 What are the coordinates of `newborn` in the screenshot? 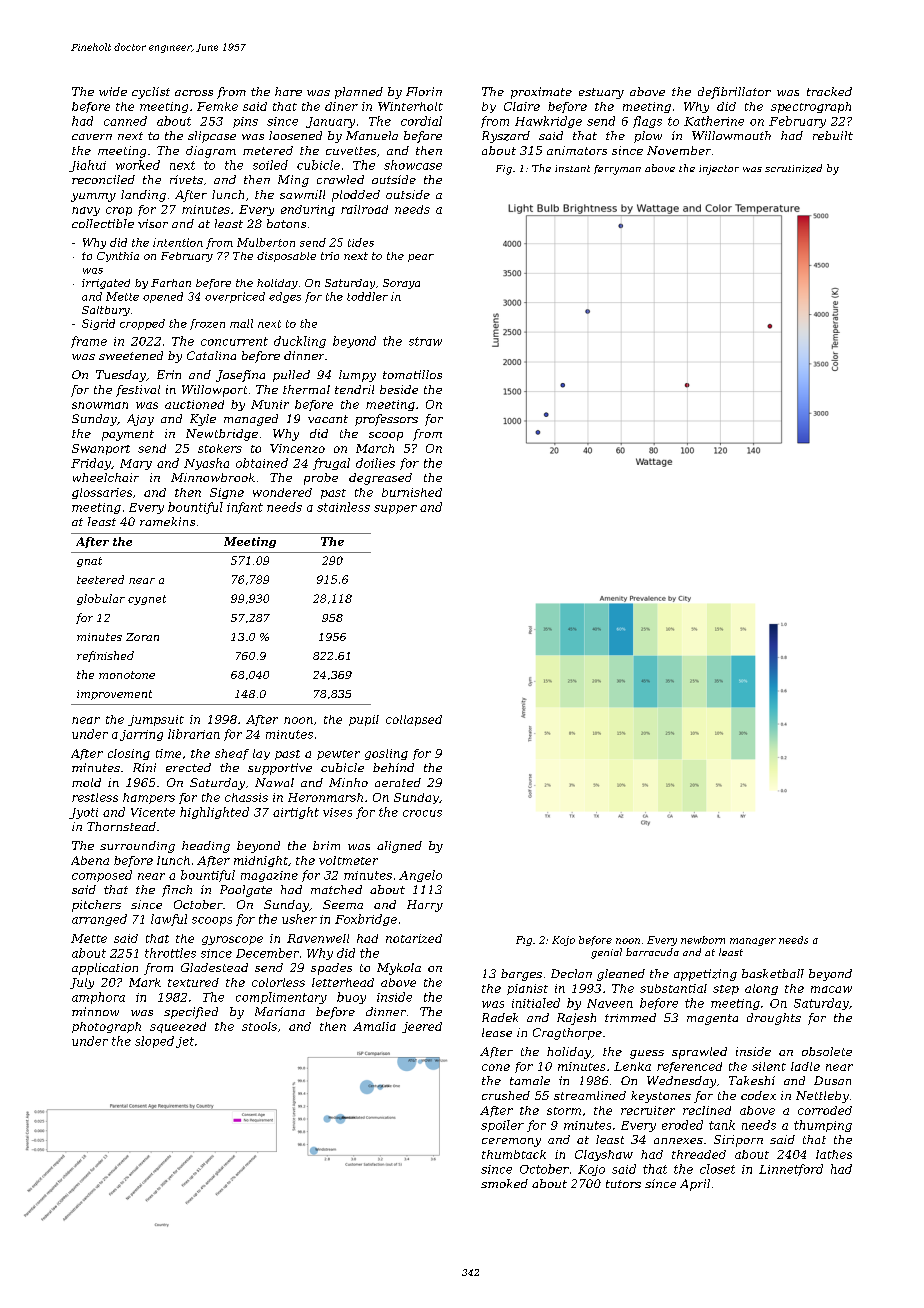 It's located at (703, 940).
